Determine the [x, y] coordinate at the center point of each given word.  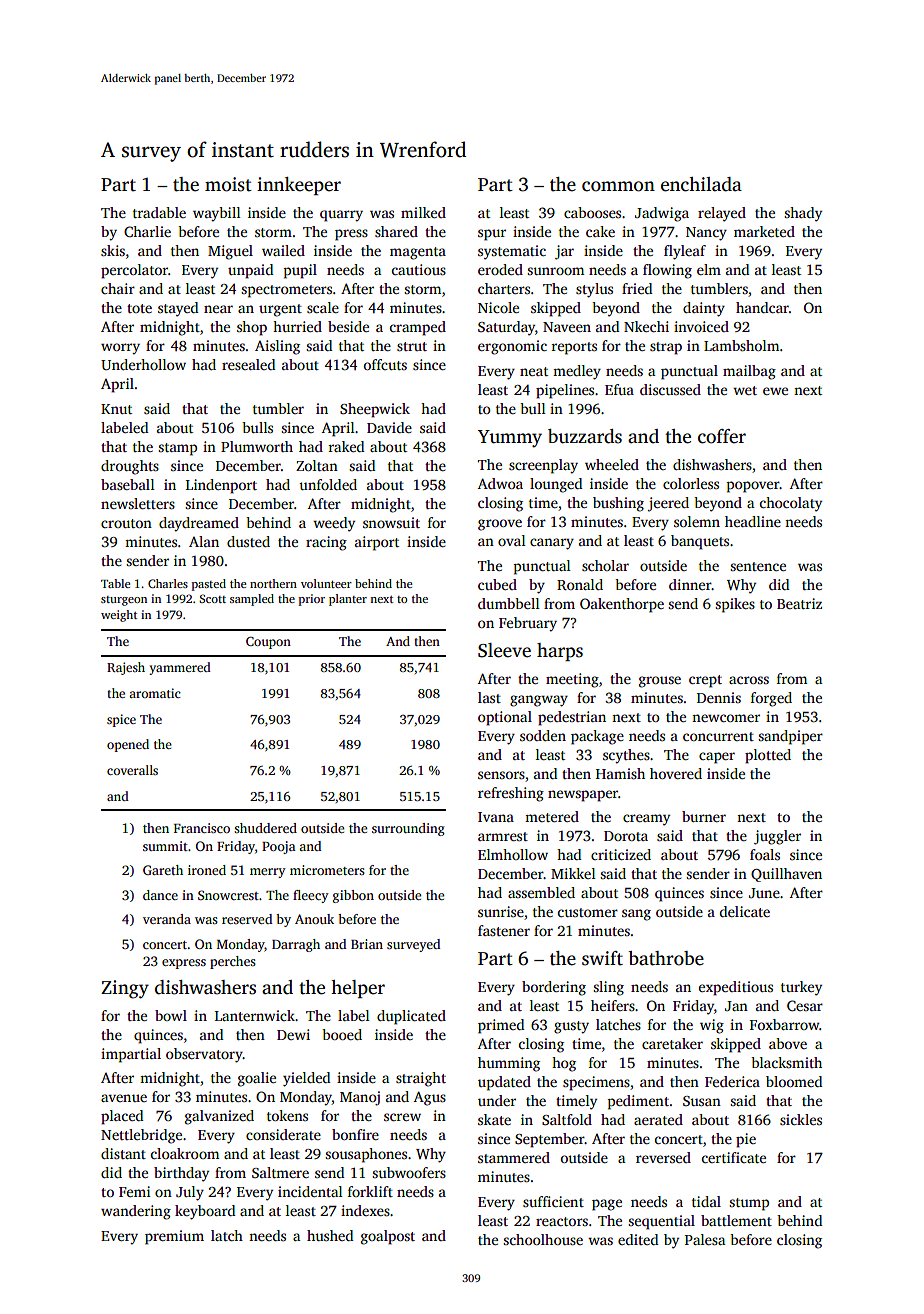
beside [348, 326]
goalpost [388, 1237]
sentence [758, 566]
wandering [136, 1212]
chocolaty [791, 504]
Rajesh [126, 668]
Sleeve [504, 650]
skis [113, 250]
